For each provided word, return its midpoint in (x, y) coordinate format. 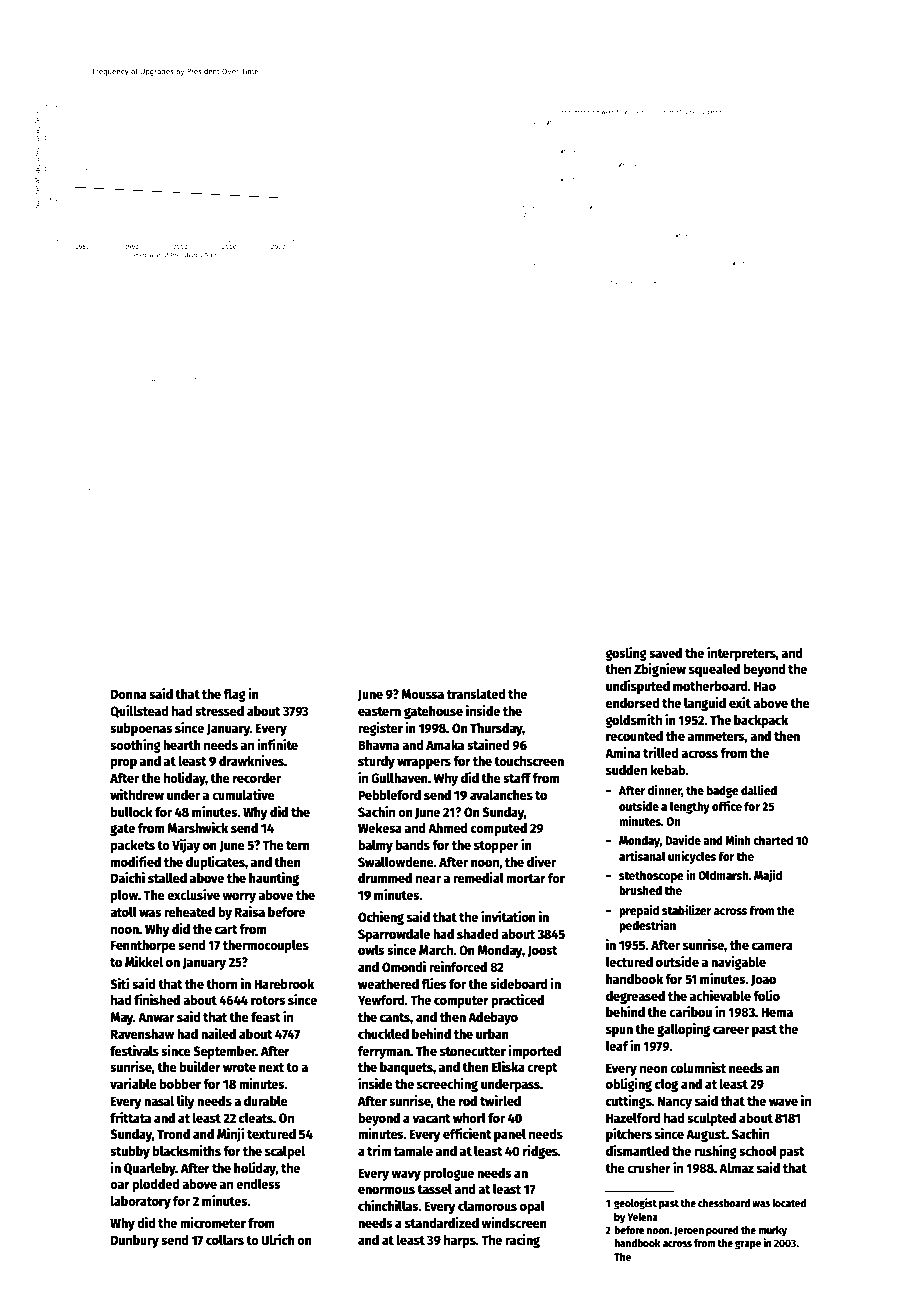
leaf (617, 1045)
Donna (129, 694)
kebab (668, 770)
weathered (388, 984)
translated (476, 693)
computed (499, 829)
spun (619, 1031)
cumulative (243, 794)
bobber (180, 1084)
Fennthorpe (143, 946)
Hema (777, 1012)
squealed (714, 670)
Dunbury (135, 1241)
